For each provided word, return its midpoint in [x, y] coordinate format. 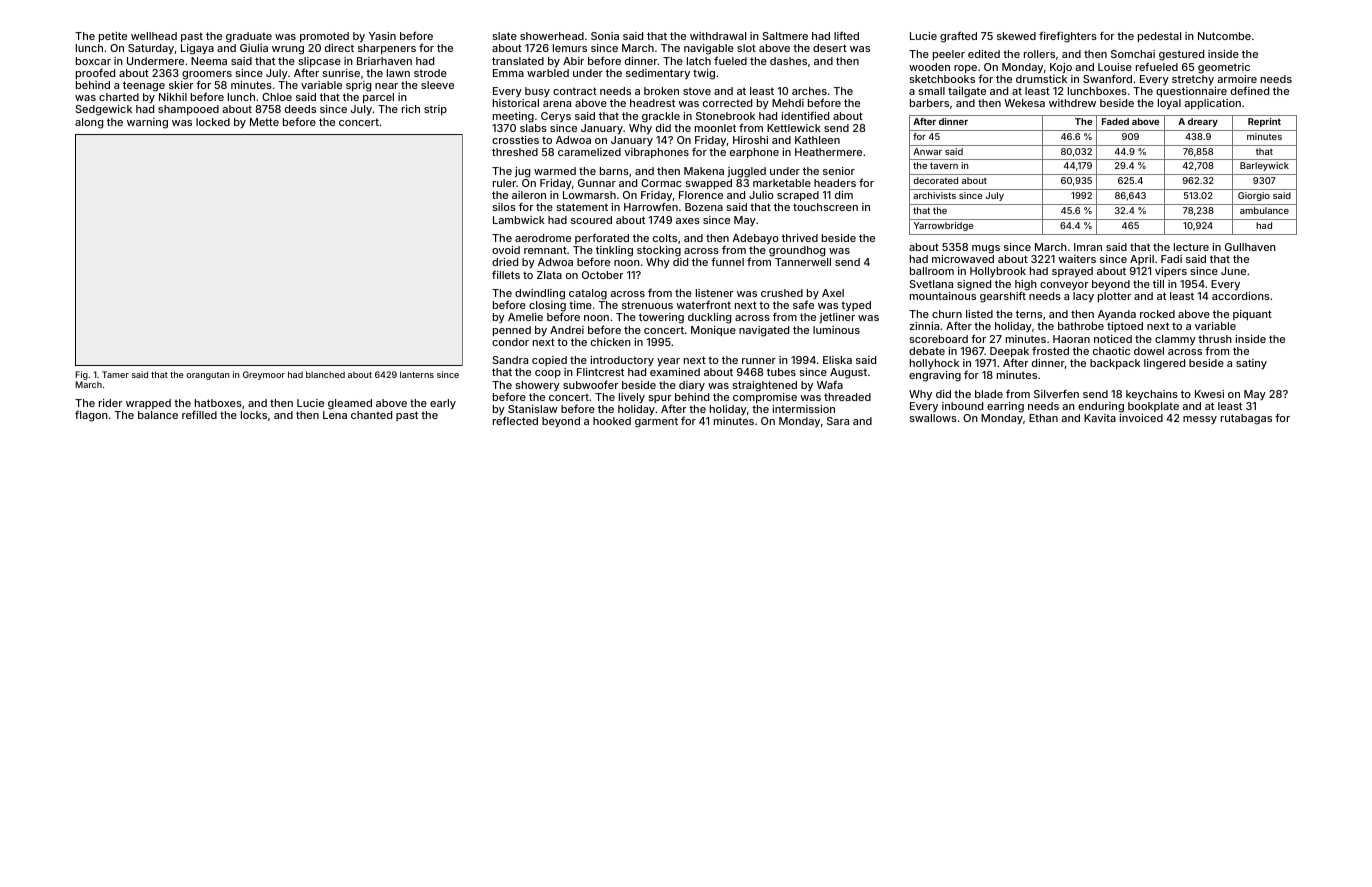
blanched [325, 374]
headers [835, 183]
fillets [506, 274]
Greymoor [264, 375]
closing [547, 307]
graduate [249, 37]
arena [557, 104]
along [89, 123]
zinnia [924, 326]
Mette [264, 122]
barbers [929, 103]
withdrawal [718, 36]
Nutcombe [1224, 36]
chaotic [1111, 351]
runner [759, 361]
